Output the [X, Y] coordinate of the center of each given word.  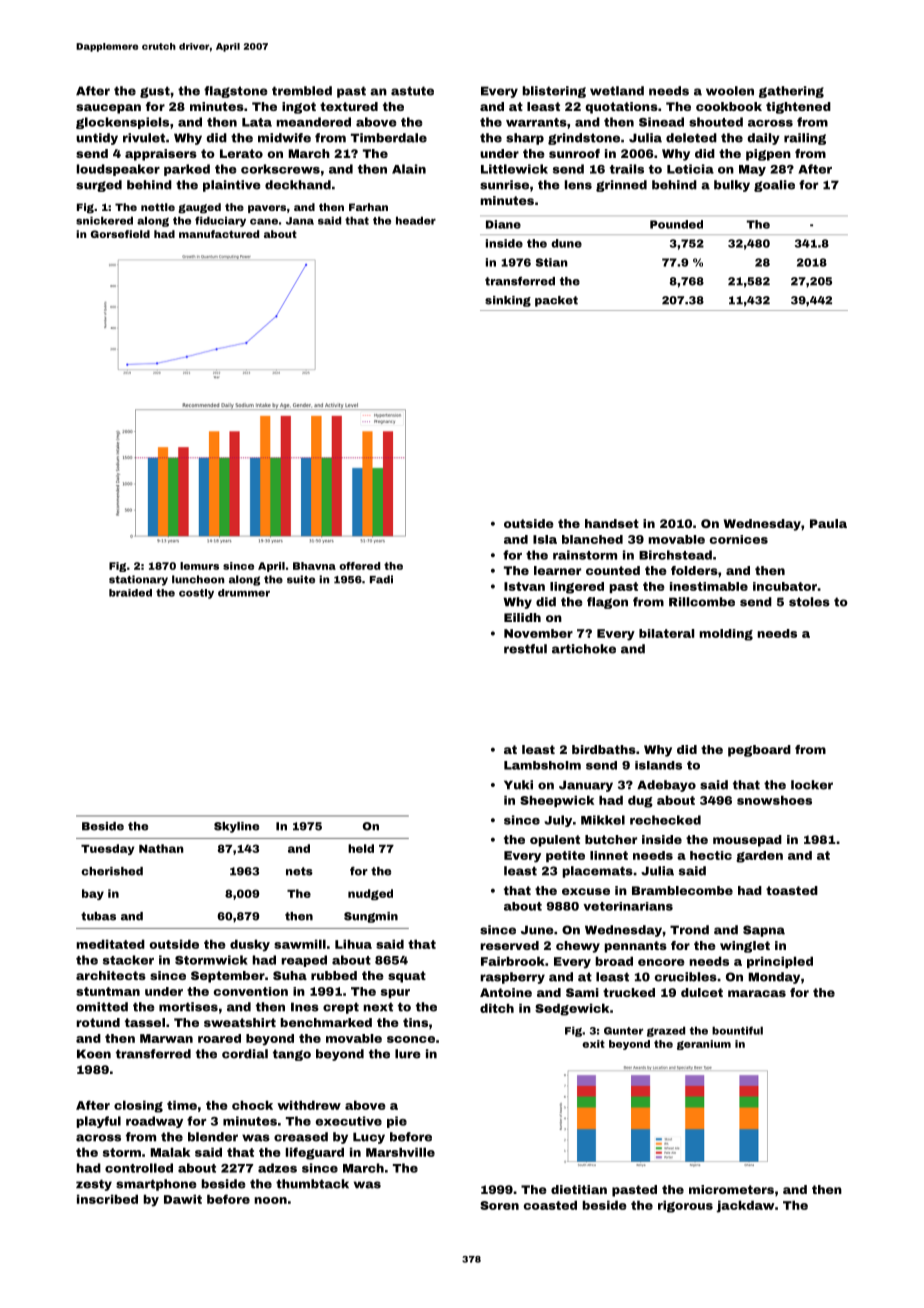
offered [359, 566]
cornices [738, 539]
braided [130, 593]
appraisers [161, 155]
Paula [828, 523]
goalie [774, 186]
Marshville [400, 1152]
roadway [154, 1122]
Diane [503, 224]
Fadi [381, 579]
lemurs [199, 566]
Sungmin [371, 917]
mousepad [747, 841]
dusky [250, 945]
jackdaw [745, 1206]
